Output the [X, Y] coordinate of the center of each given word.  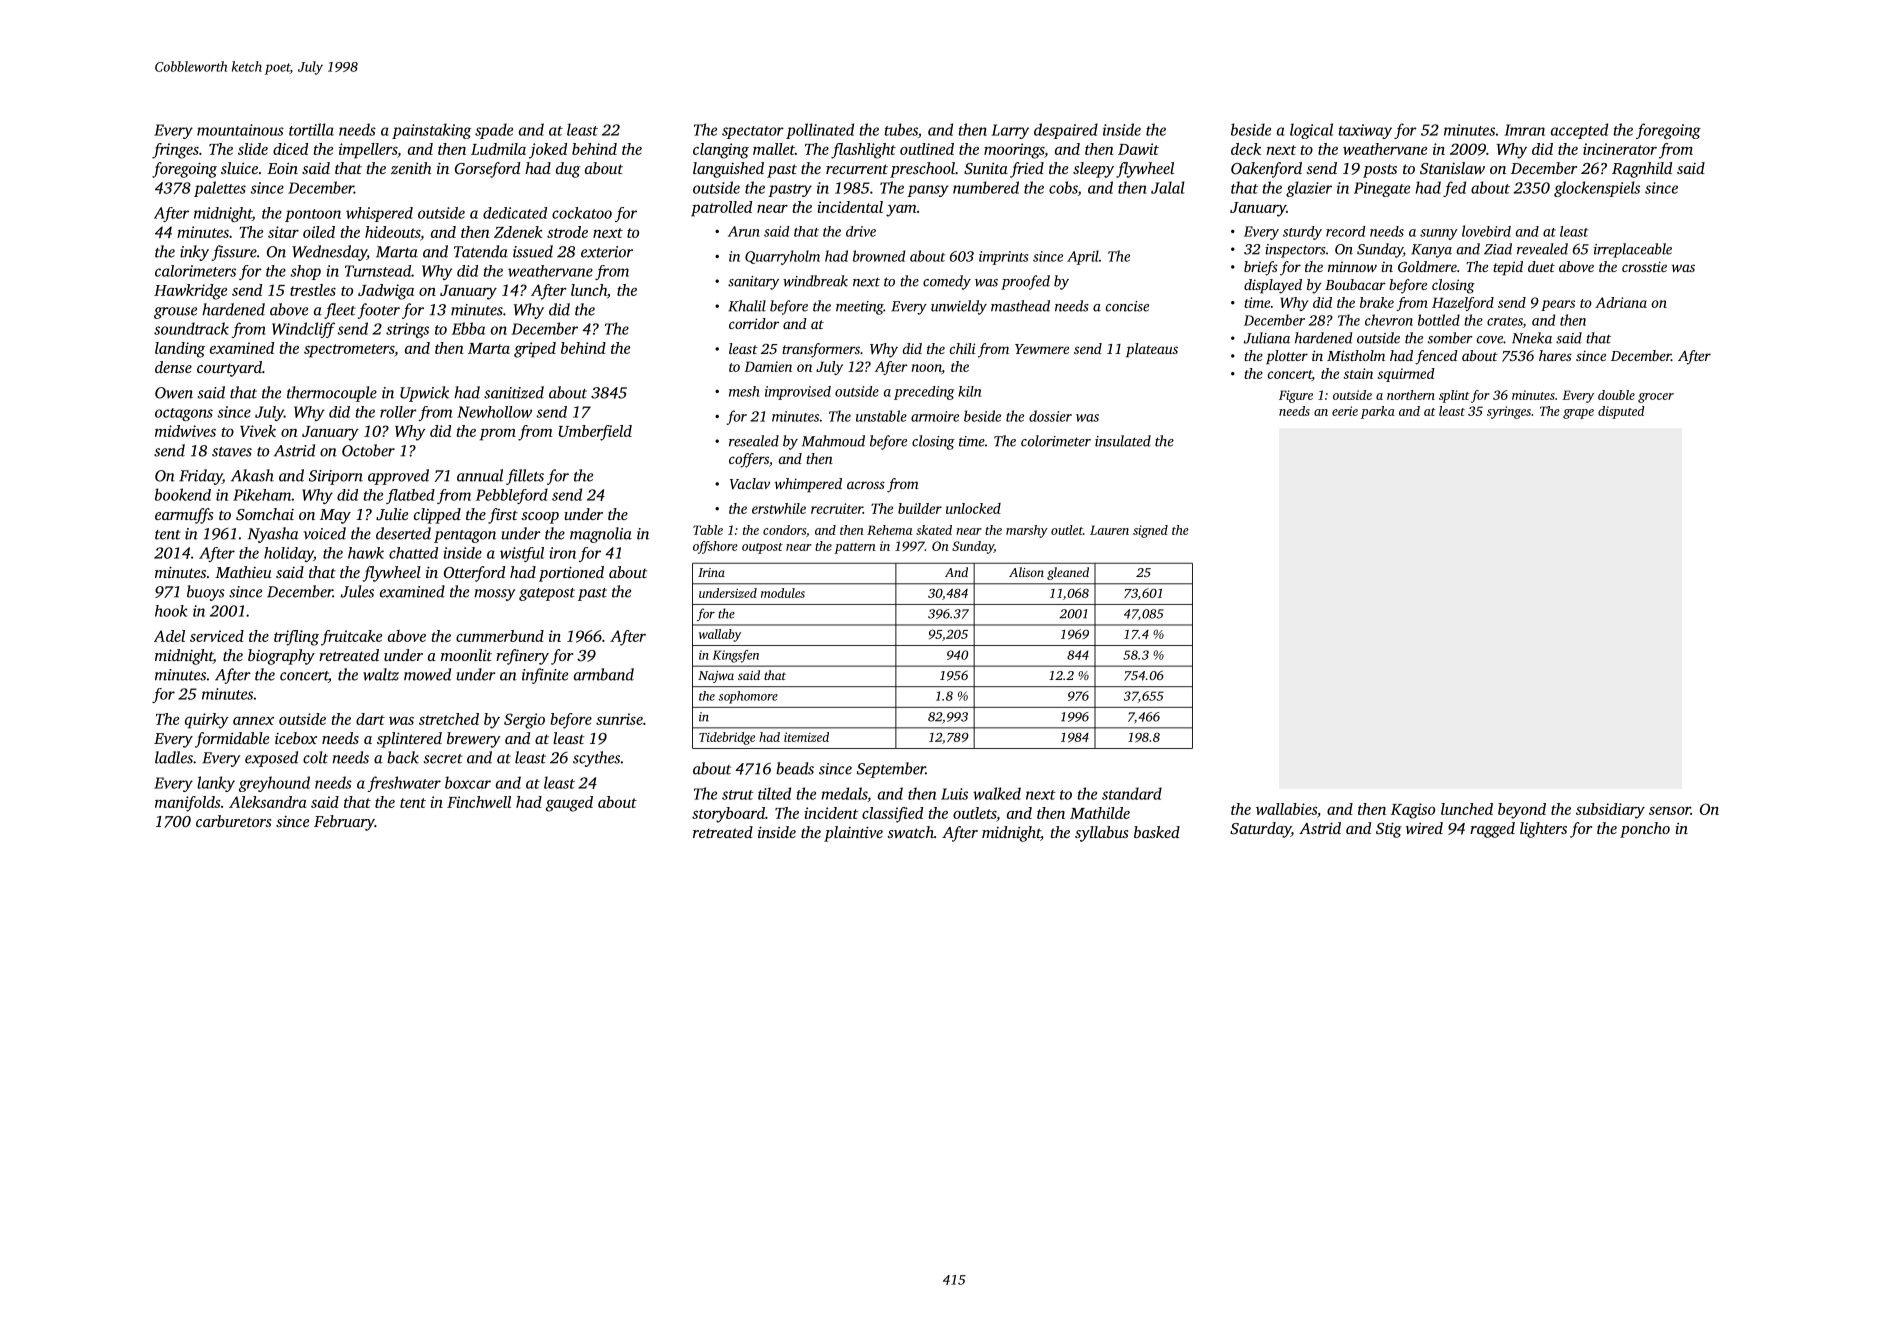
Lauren [1109, 530]
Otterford [474, 574]
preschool [922, 170]
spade [494, 131]
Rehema [889, 530]
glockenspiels [1597, 189]
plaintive [853, 834]
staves [232, 452]
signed [1150, 531]
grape [1578, 414]
